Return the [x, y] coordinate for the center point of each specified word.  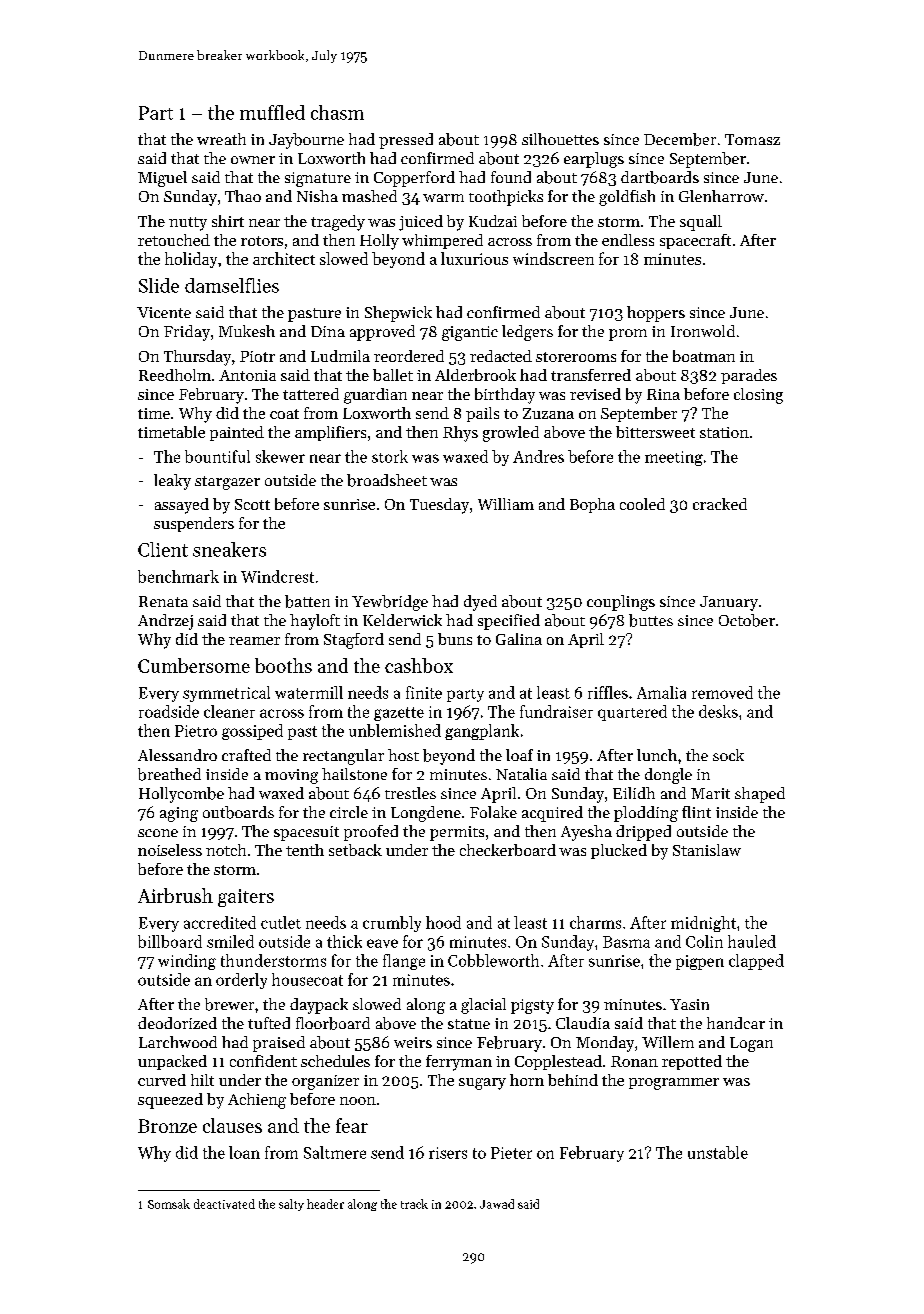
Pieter [511, 1153]
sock [728, 755]
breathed [169, 774]
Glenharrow [721, 196]
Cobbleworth [493, 960]
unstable [718, 1152]
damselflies [232, 285]
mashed [369, 196]
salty [291, 1205]
